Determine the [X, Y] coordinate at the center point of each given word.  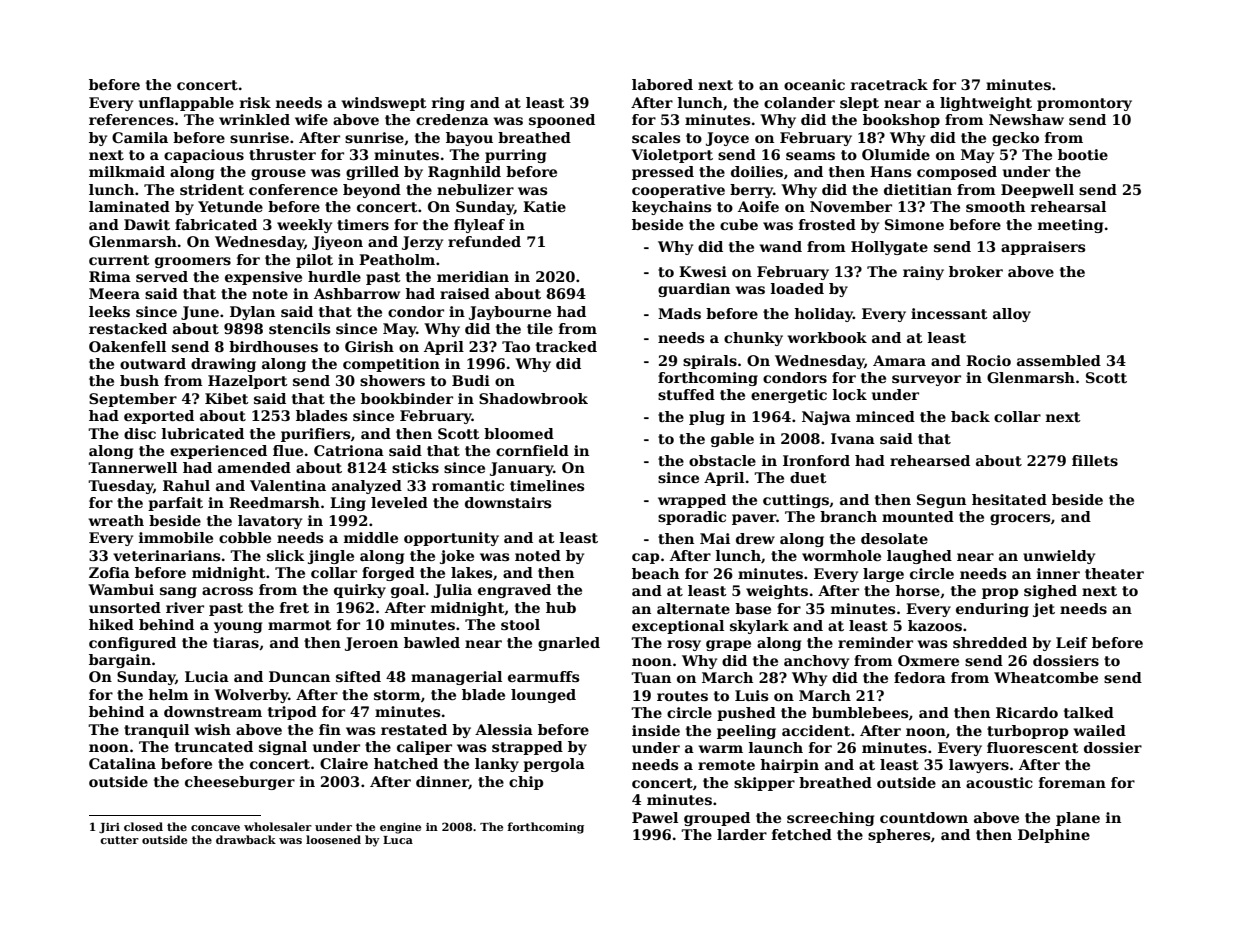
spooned [562, 121]
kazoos [935, 625]
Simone [914, 224]
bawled [432, 642]
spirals [710, 362]
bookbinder [407, 398]
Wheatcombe [1046, 677]
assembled [1059, 360]
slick [286, 555]
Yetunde [230, 206]
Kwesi [703, 271]
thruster [282, 154]
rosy [684, 645]
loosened [333, 839]
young [238, 627]
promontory [1084, 104]
